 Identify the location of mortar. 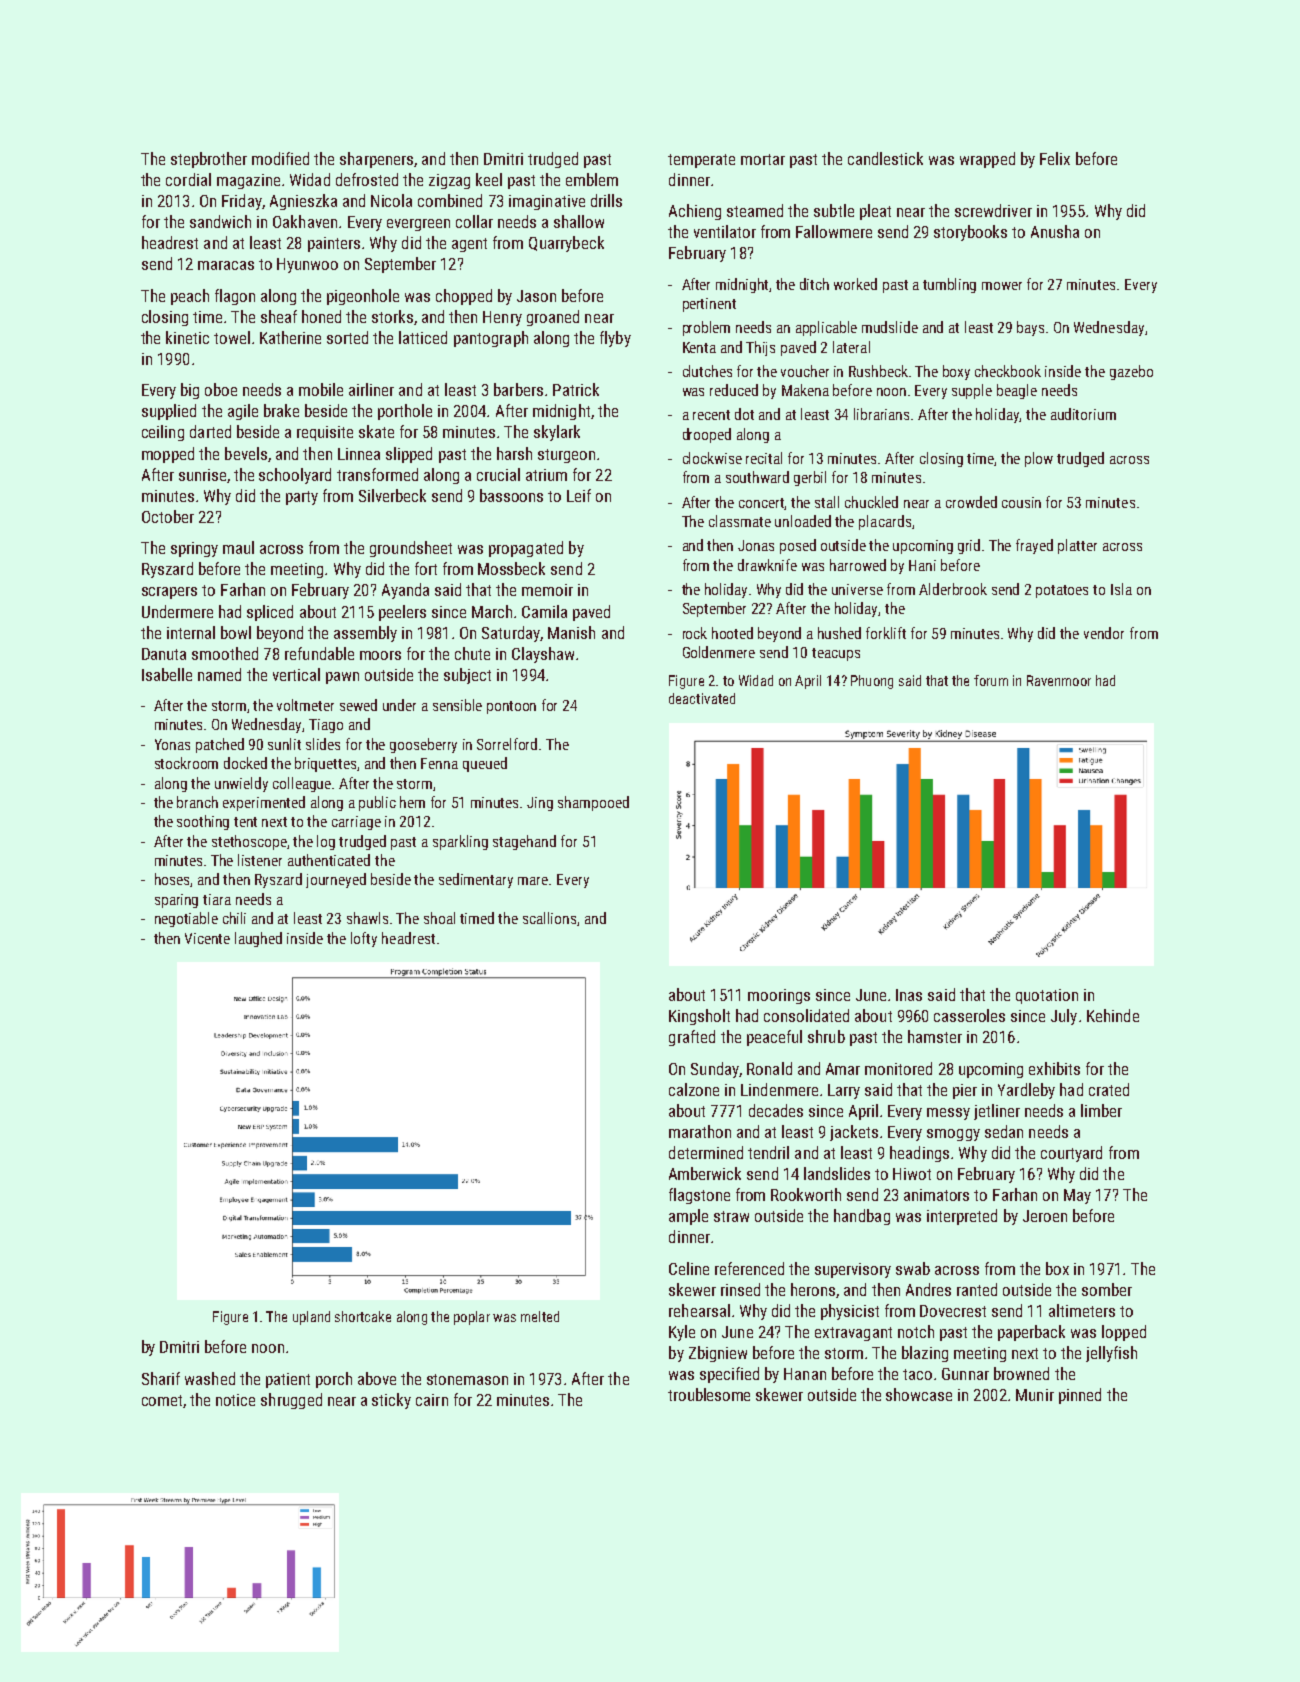
(763, 159).
